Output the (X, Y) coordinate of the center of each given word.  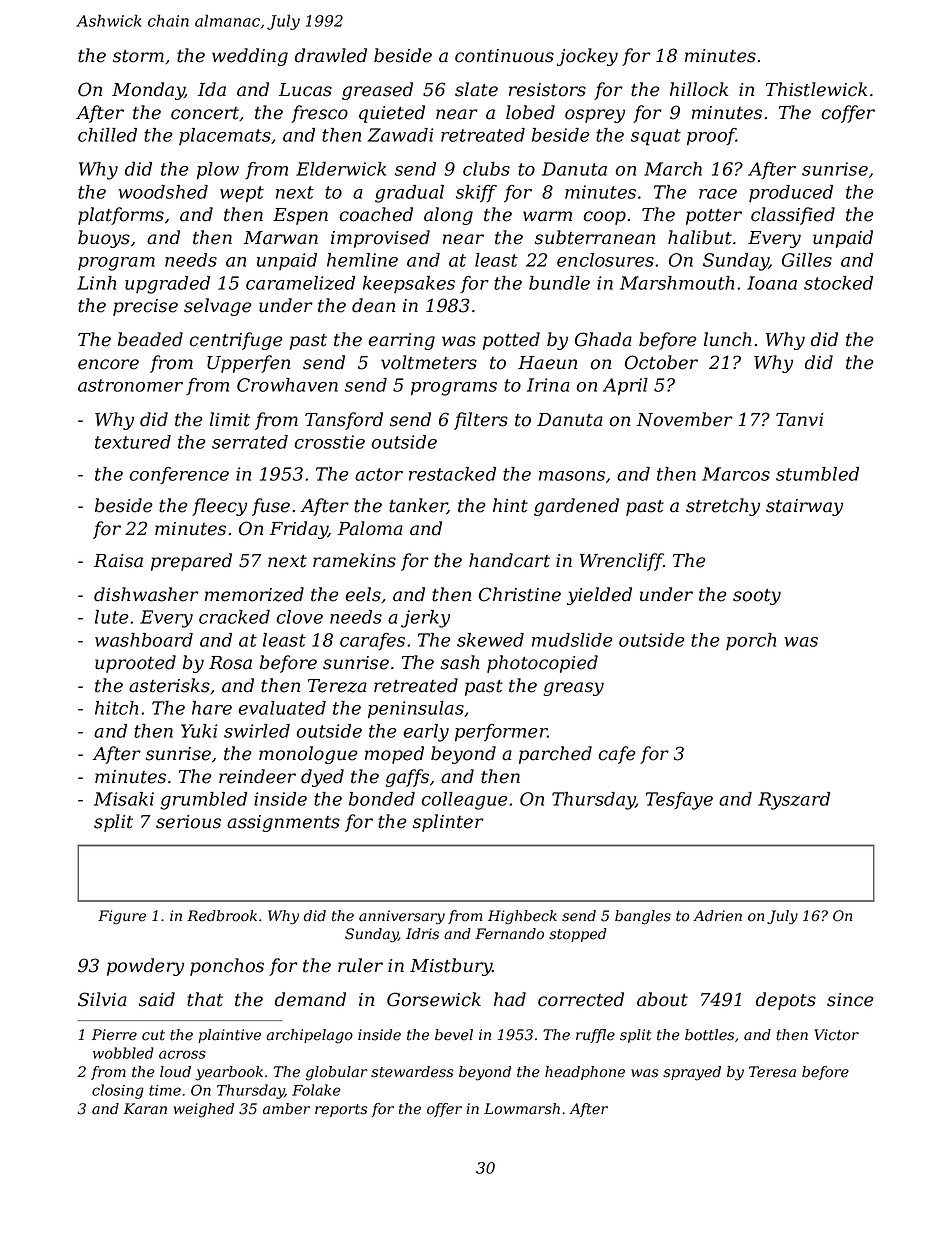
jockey (587, 57)
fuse (271, 507)
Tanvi (800, 420)
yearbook (229, 1073)
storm (138, 56)
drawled (331, 55)
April (625, 387)
